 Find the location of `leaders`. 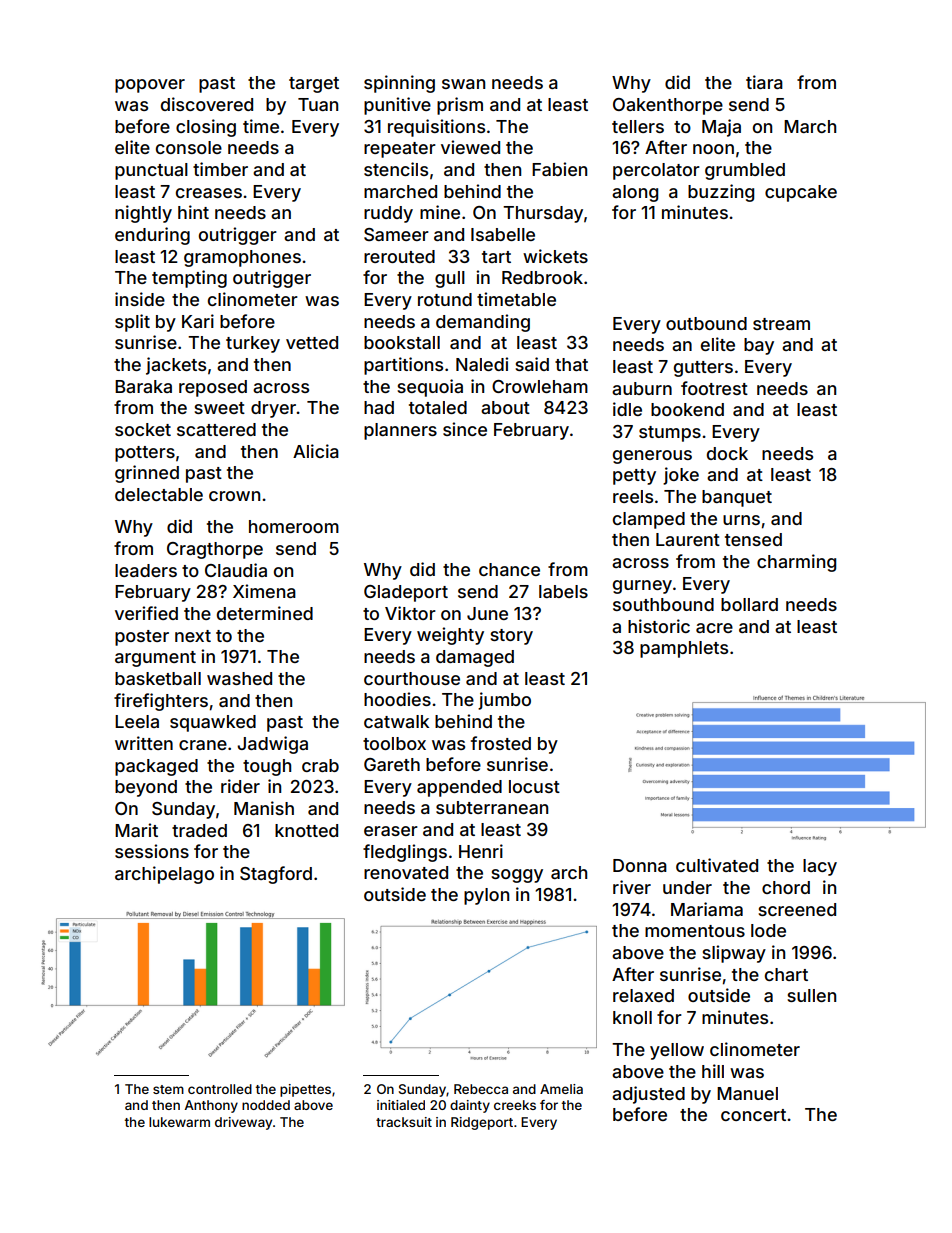

leaders is located at coordinates (146, 570).
